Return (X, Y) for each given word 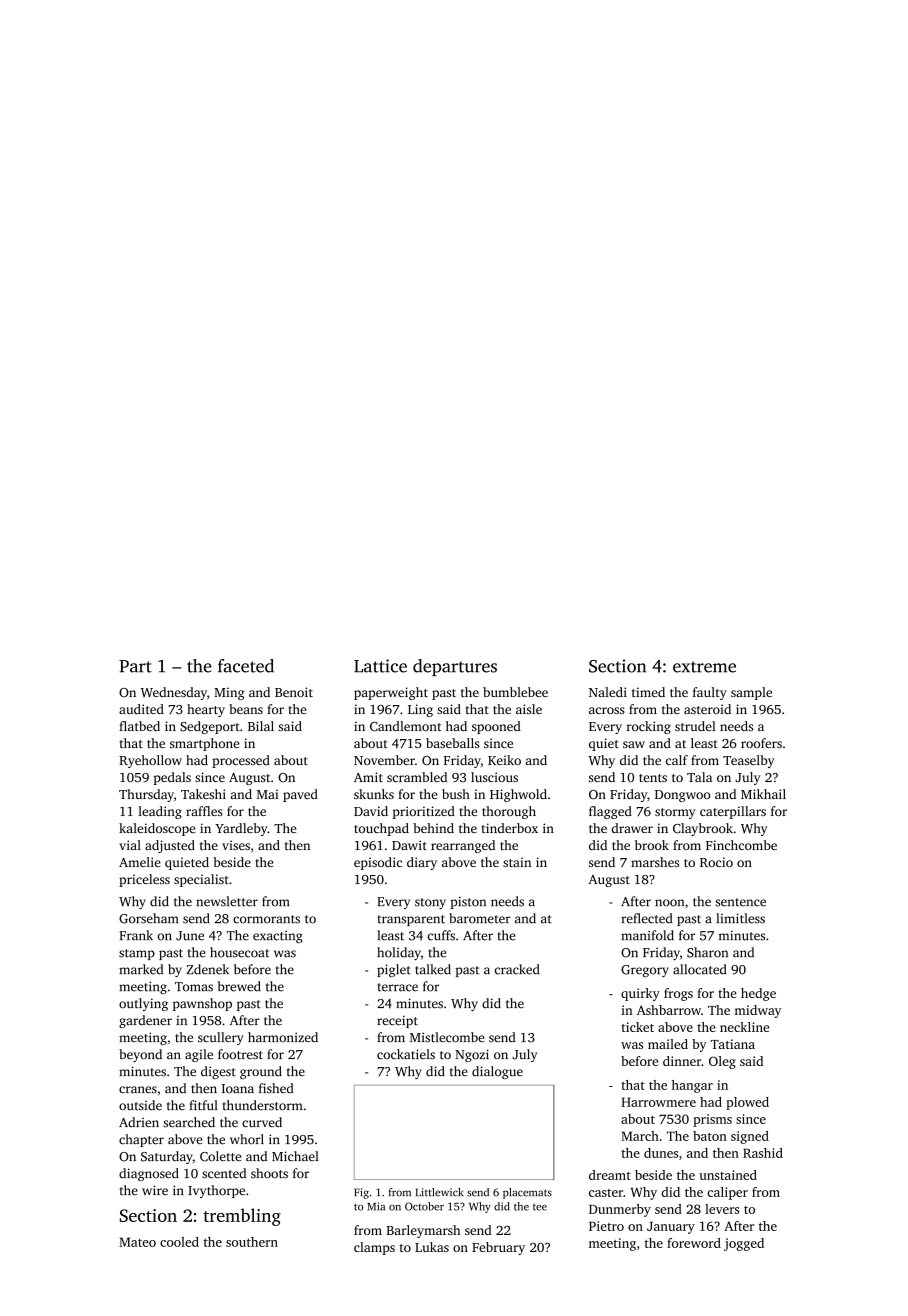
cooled (179, 1242)
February (498, 1248)
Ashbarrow (669, 1010)
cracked (517, 969)
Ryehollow (150, 761)
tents (653, 778)
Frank (136, 935)
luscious (494, 777)
